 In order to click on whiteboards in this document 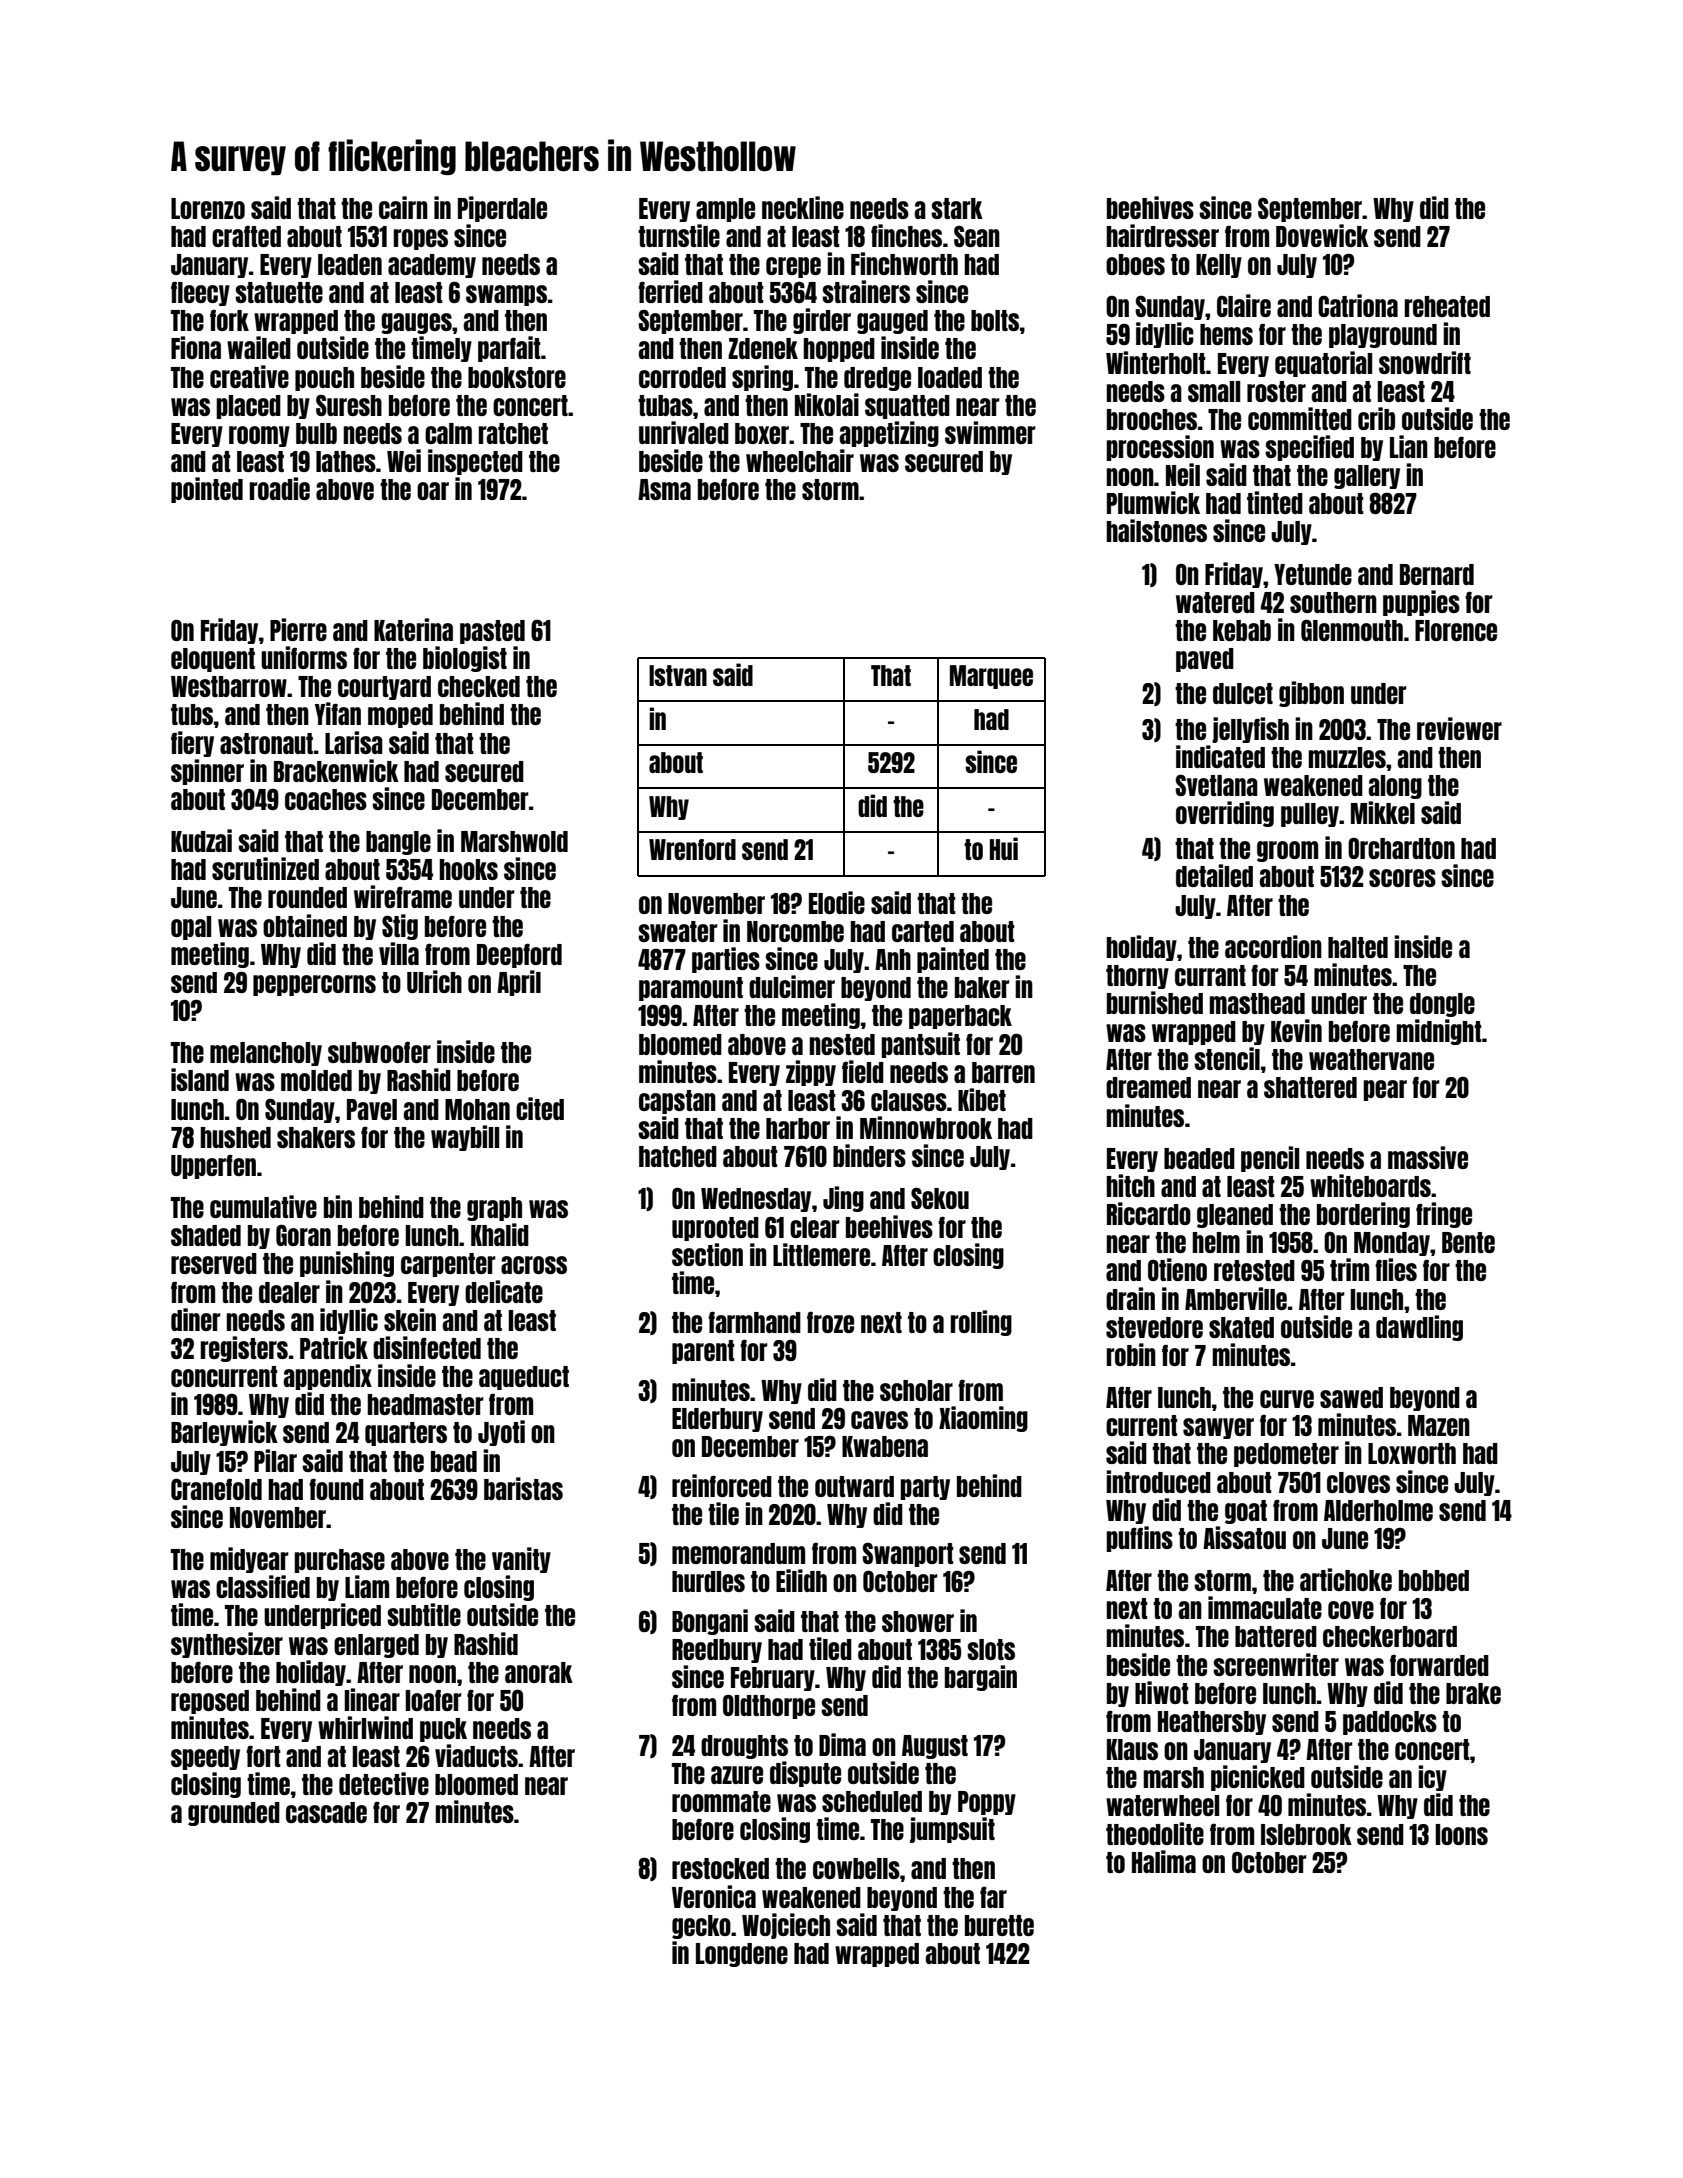, I will do `click(1370, 1185)`.
